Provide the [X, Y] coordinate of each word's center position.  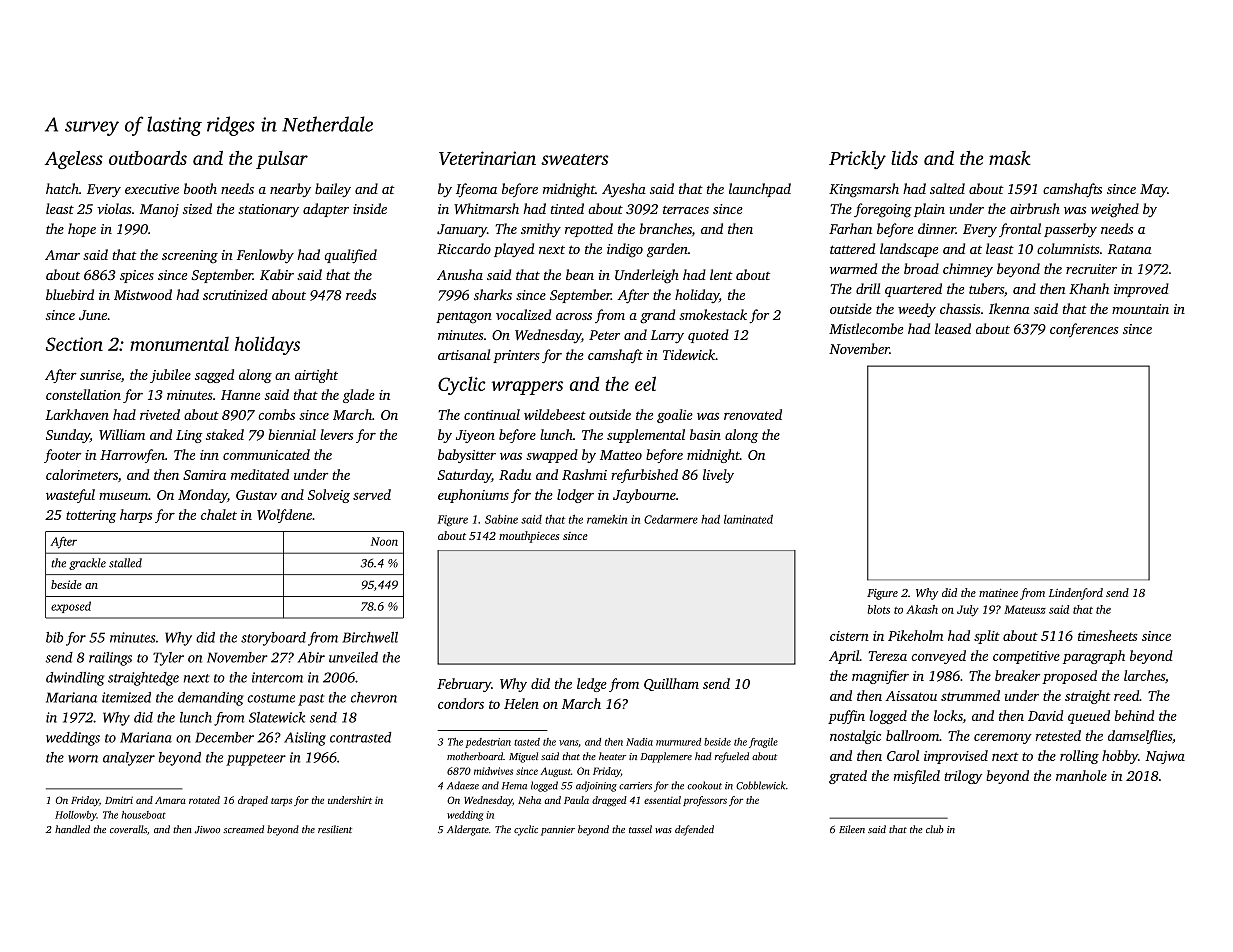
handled [72, 829]
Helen [521, 703]
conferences [1084, 330]
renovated [753, 414]
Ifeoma [476, 190]
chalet [219, 514]
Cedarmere [671, 519]
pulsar [282, 160]
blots [878, 609]
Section [74, 344]
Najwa [1165, 757]
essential [662, 800]
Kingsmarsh [864, 190]
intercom [277, 677]
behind [1134, 715]
